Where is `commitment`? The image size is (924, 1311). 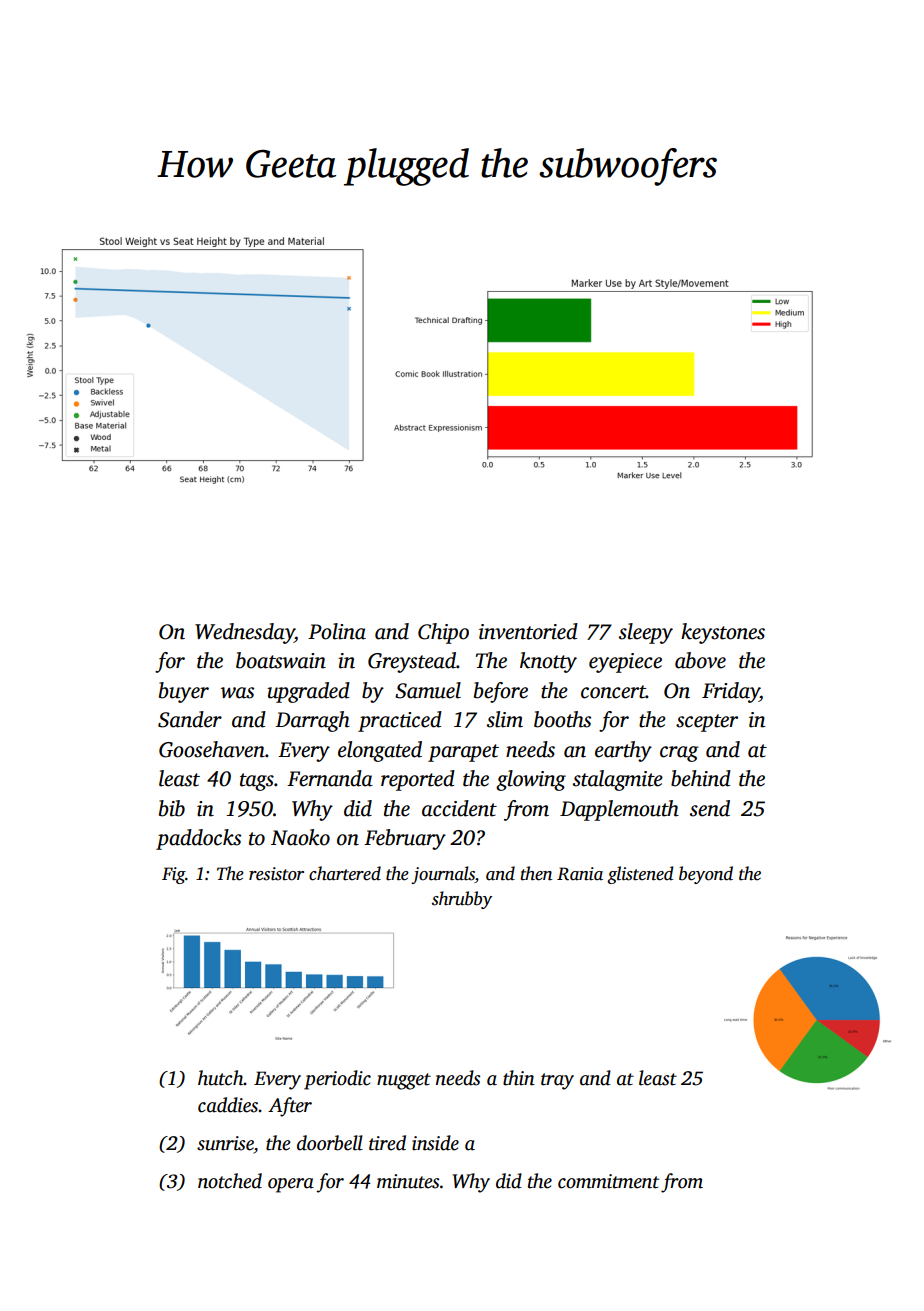
commitment is located at coordinates (608, 1181).
